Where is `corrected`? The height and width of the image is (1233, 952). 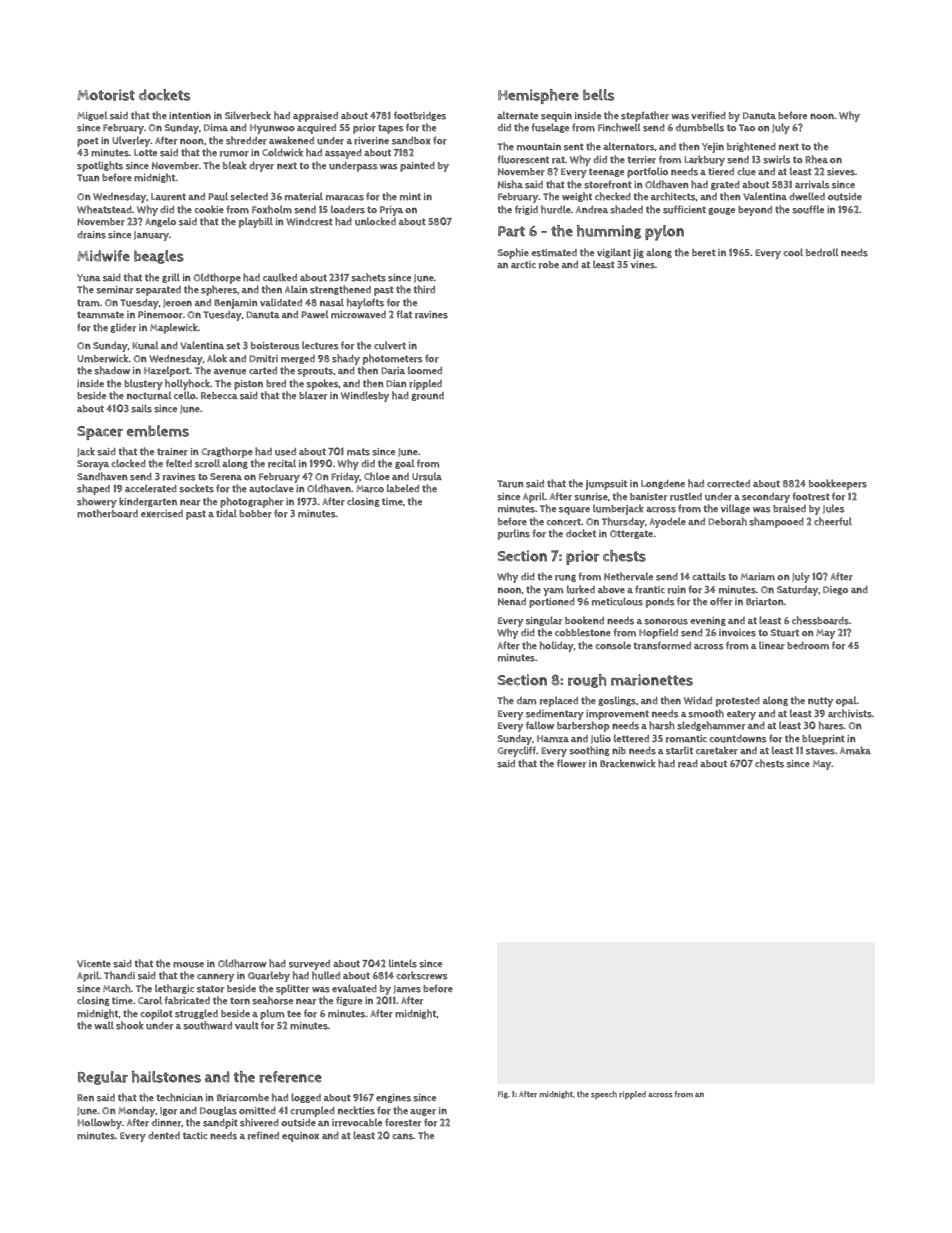 corrected is located at coordinates (728, 484).
